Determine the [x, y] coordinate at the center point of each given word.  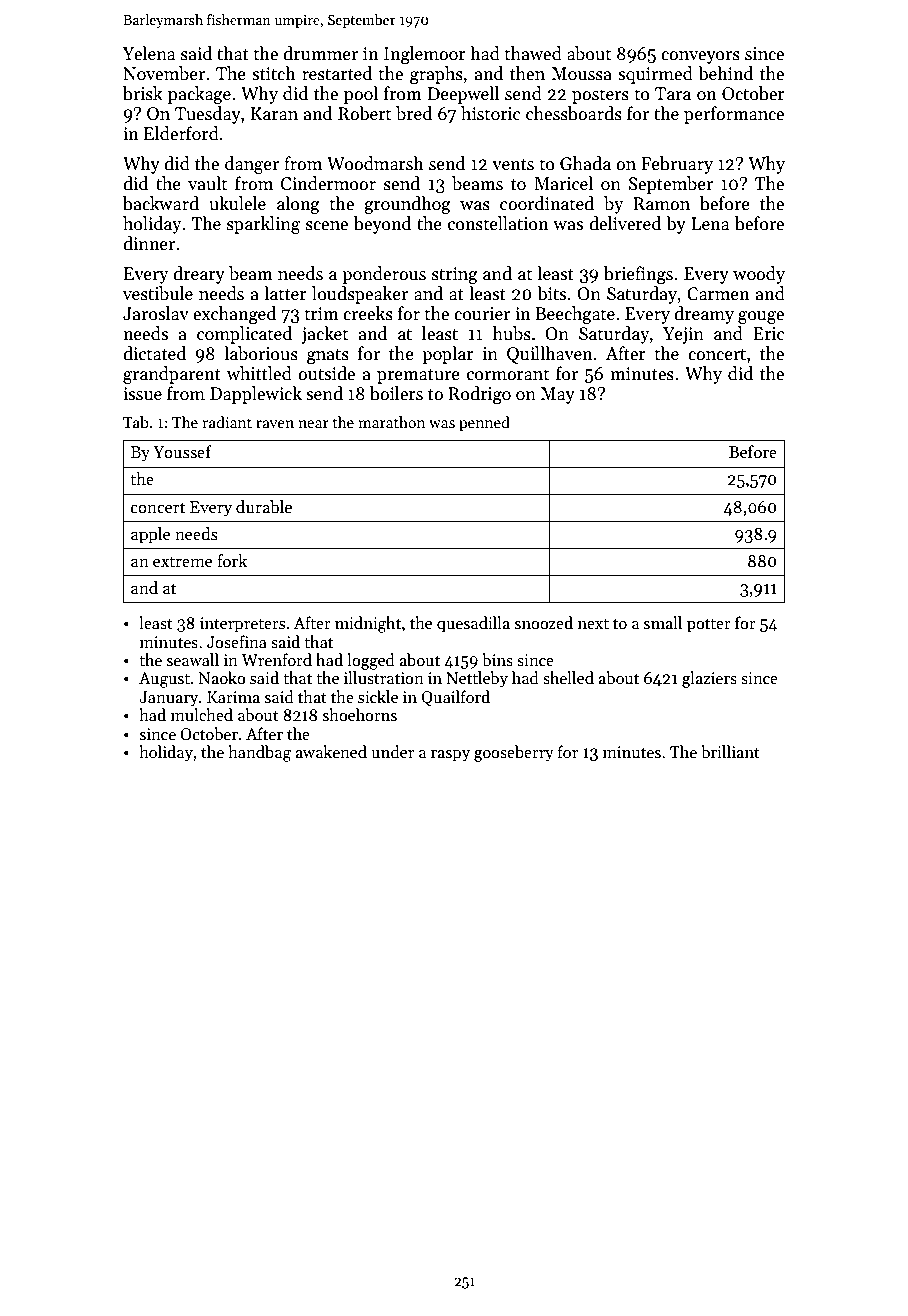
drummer [320, 53]
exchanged [234, 315]
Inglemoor [425, 55]
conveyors [700, 57]
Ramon [661, 204]
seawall [193, 659]
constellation [498, 223]
